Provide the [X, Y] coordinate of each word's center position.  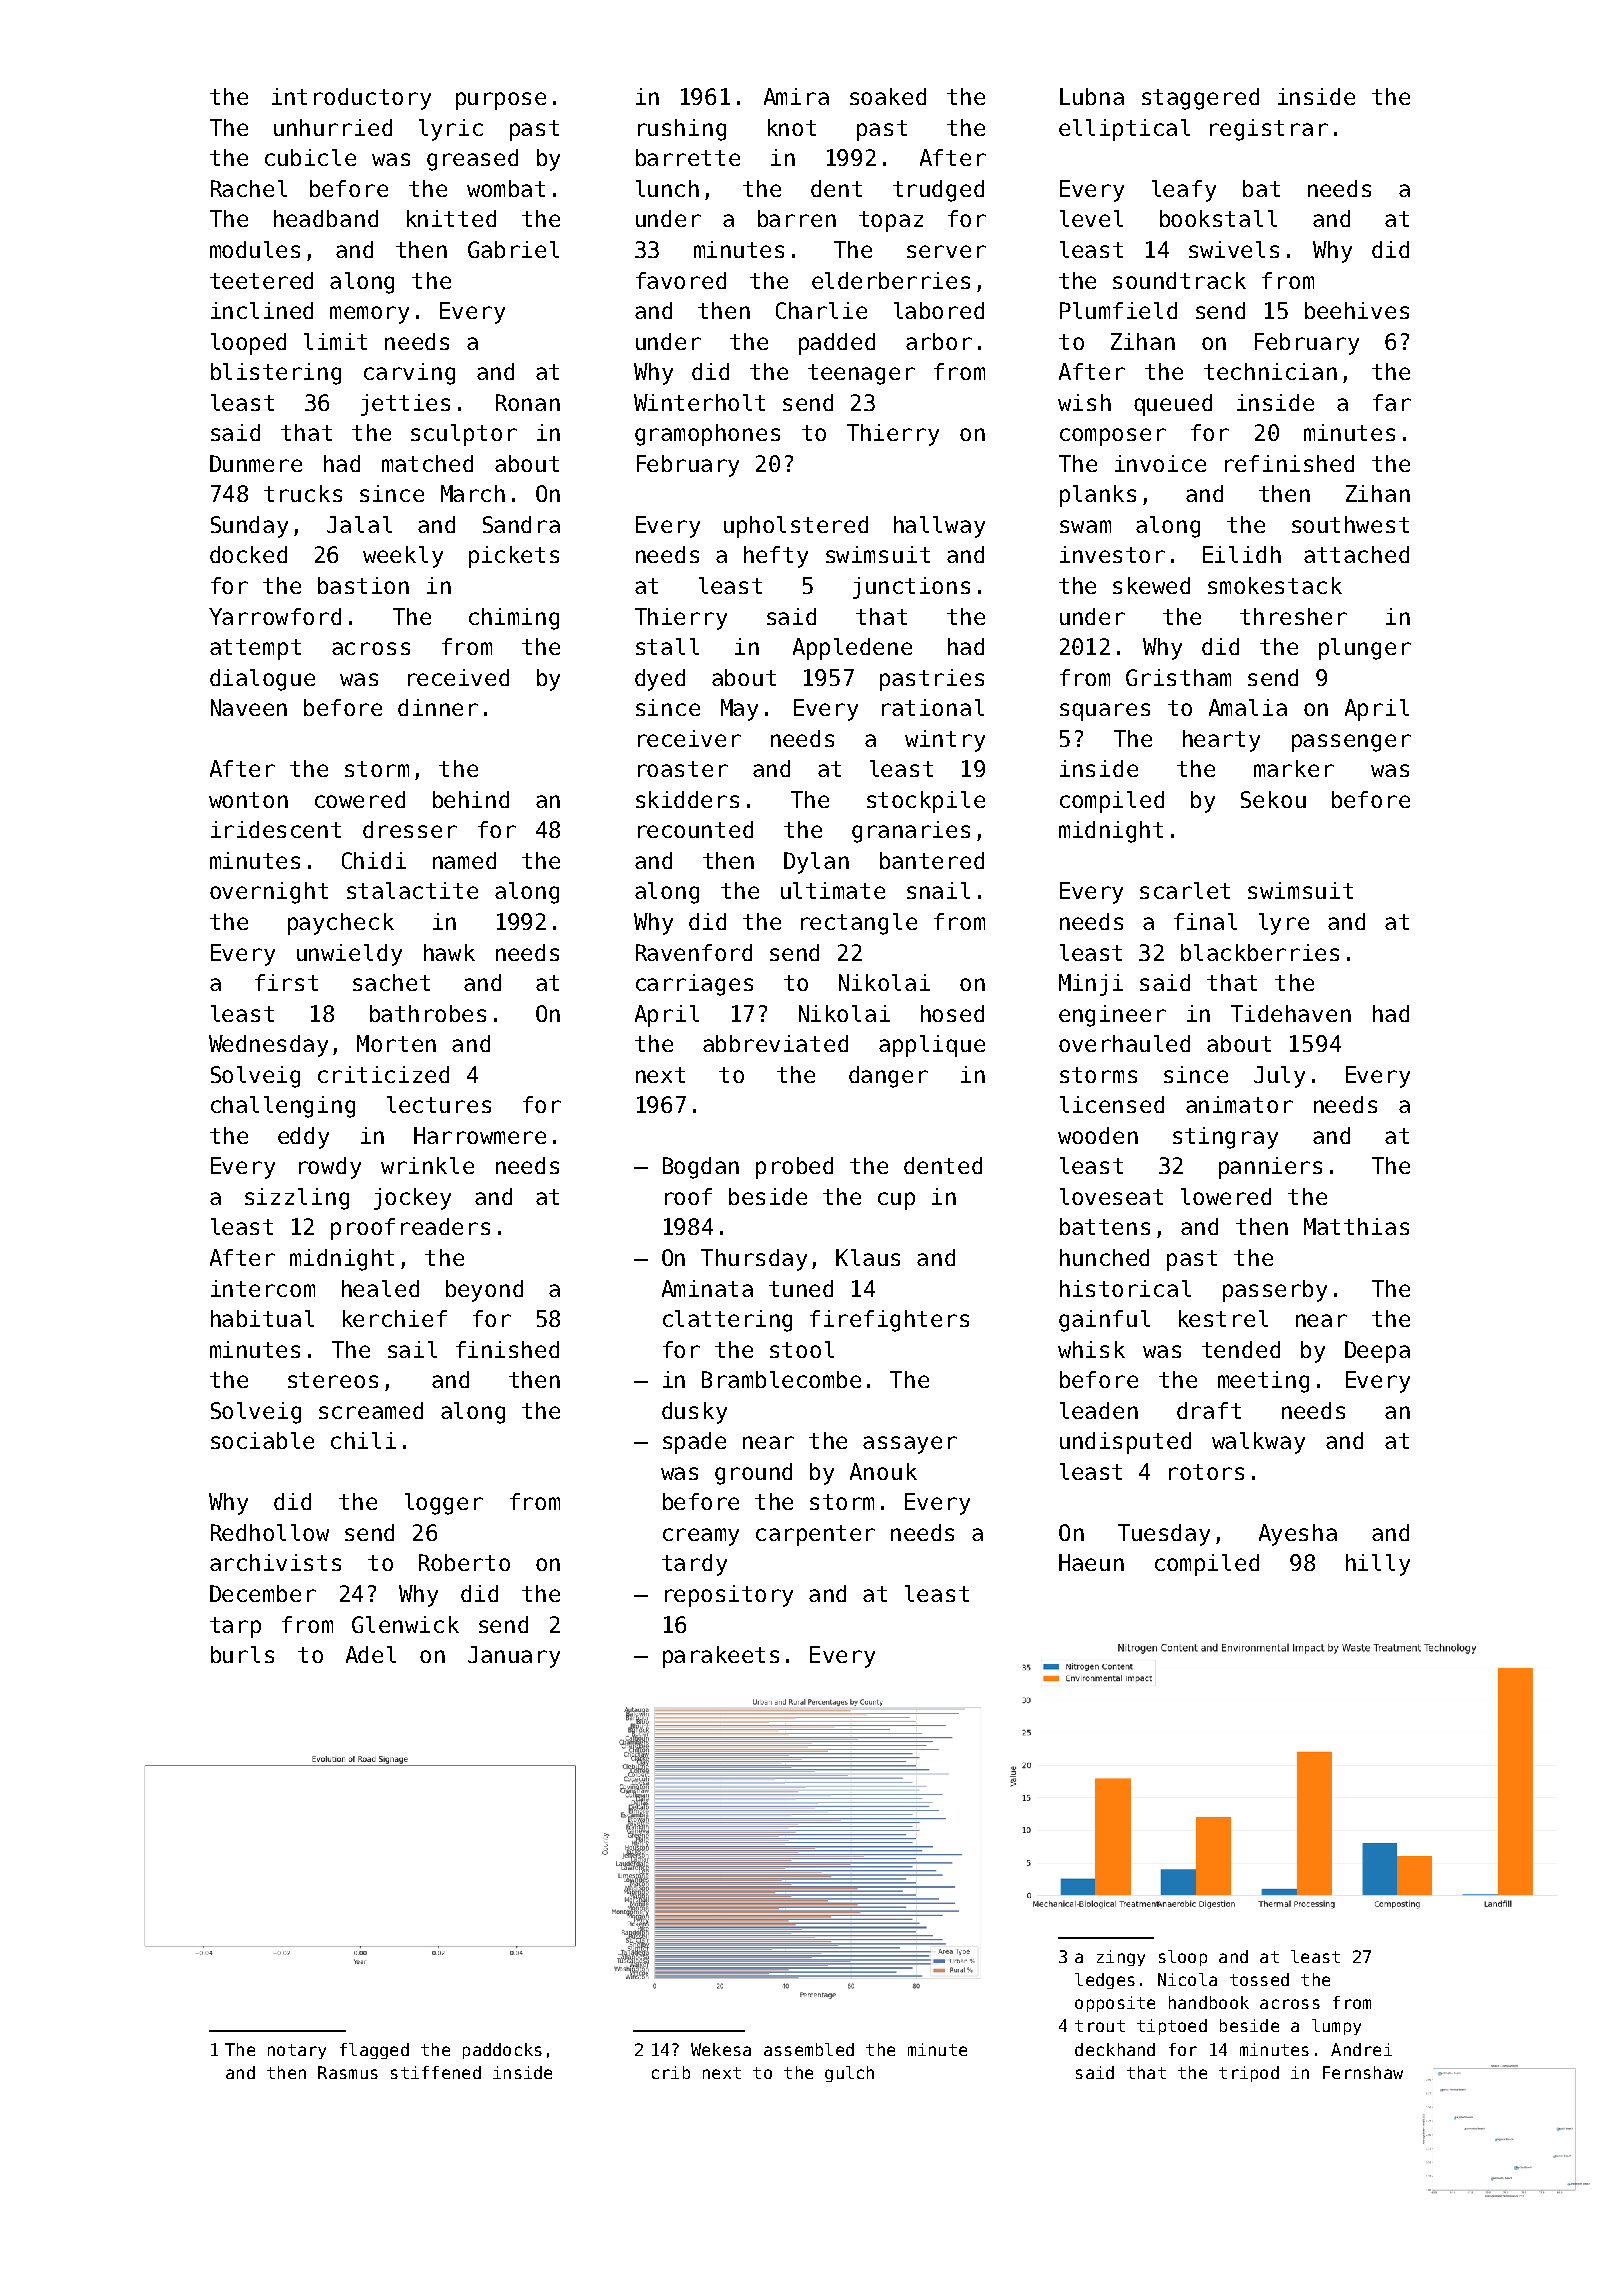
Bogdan [701, 1168]
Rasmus [348, 2072]
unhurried [333, 127]
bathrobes [428, 1013]
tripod [1249, 2074]
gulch [849, 2074]
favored [681, 280]
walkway [1258, 1443]
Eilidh [1242, 554]
